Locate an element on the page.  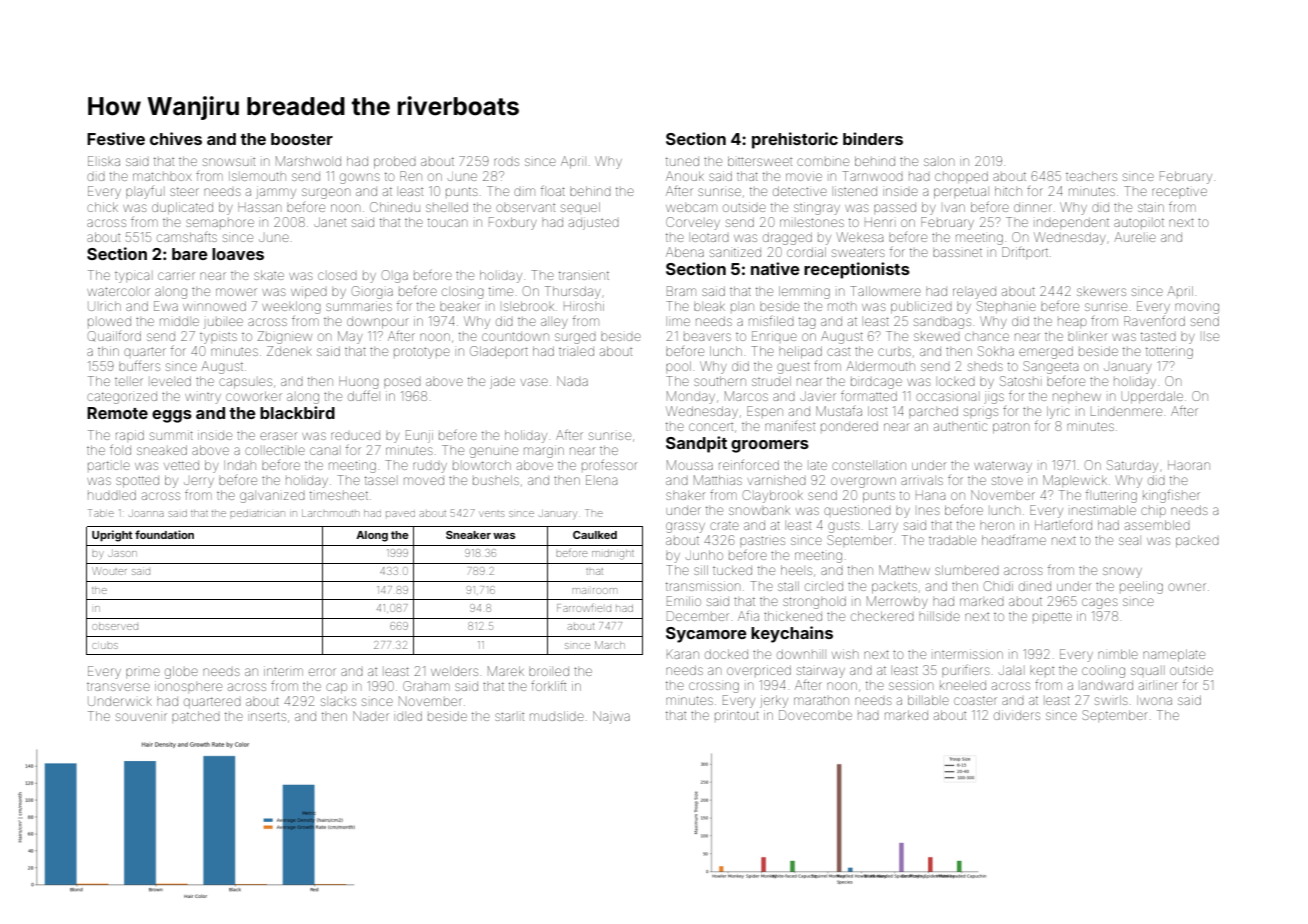
prehistoric is located at coordinates (795, 140).
